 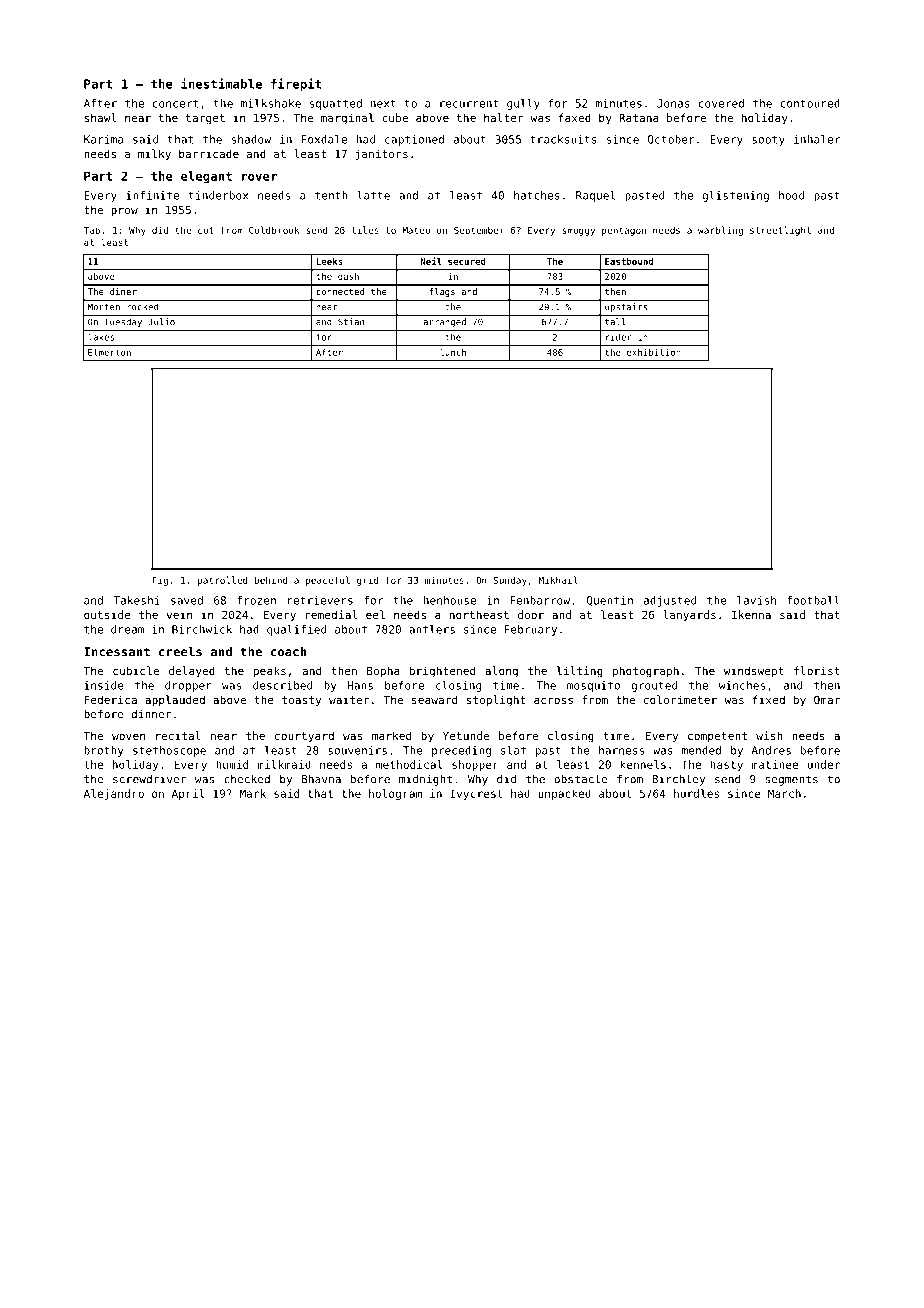 I want to click on milky, so click(x=154, y=155).
